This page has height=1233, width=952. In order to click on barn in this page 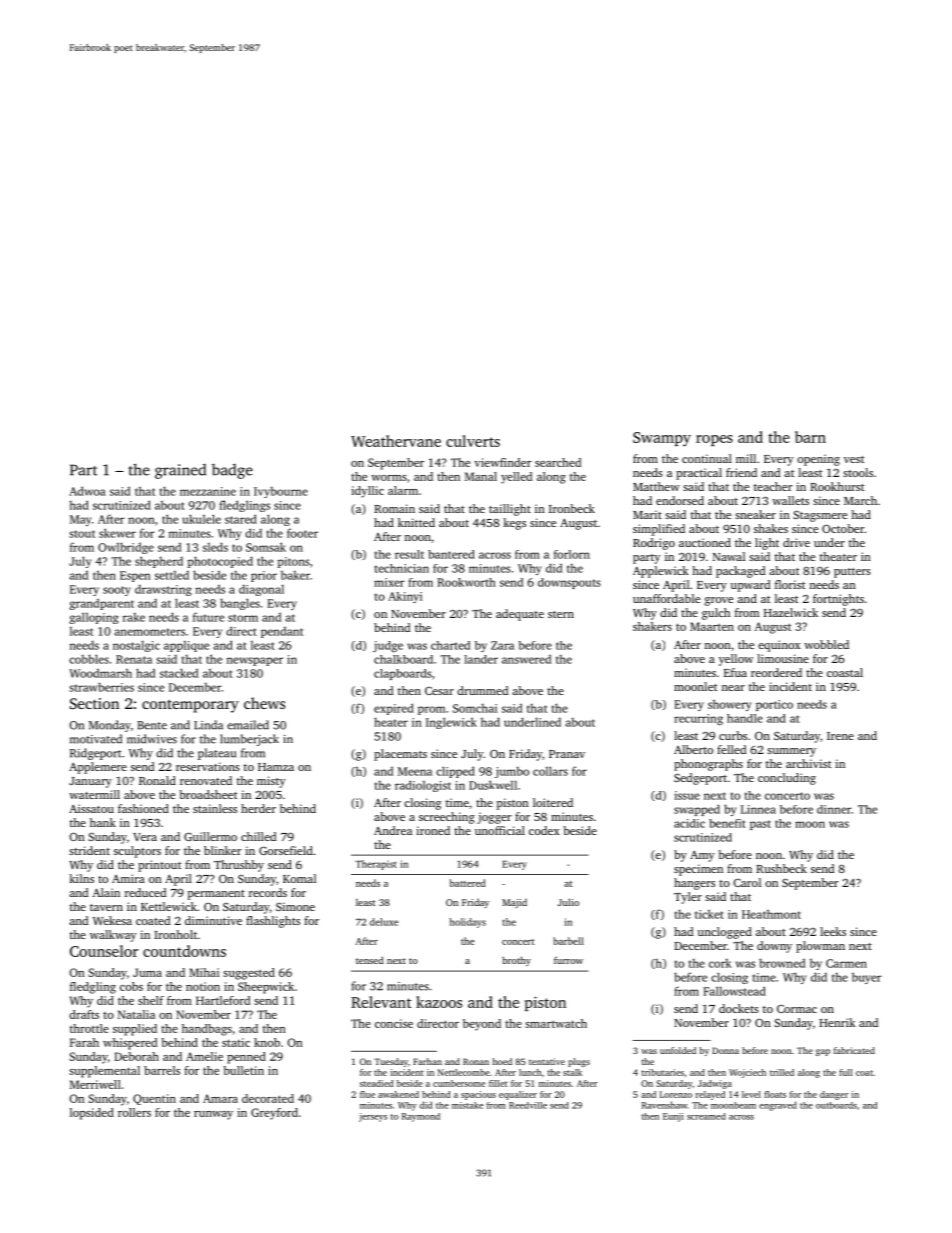, I will do `click(810, 437)`.
